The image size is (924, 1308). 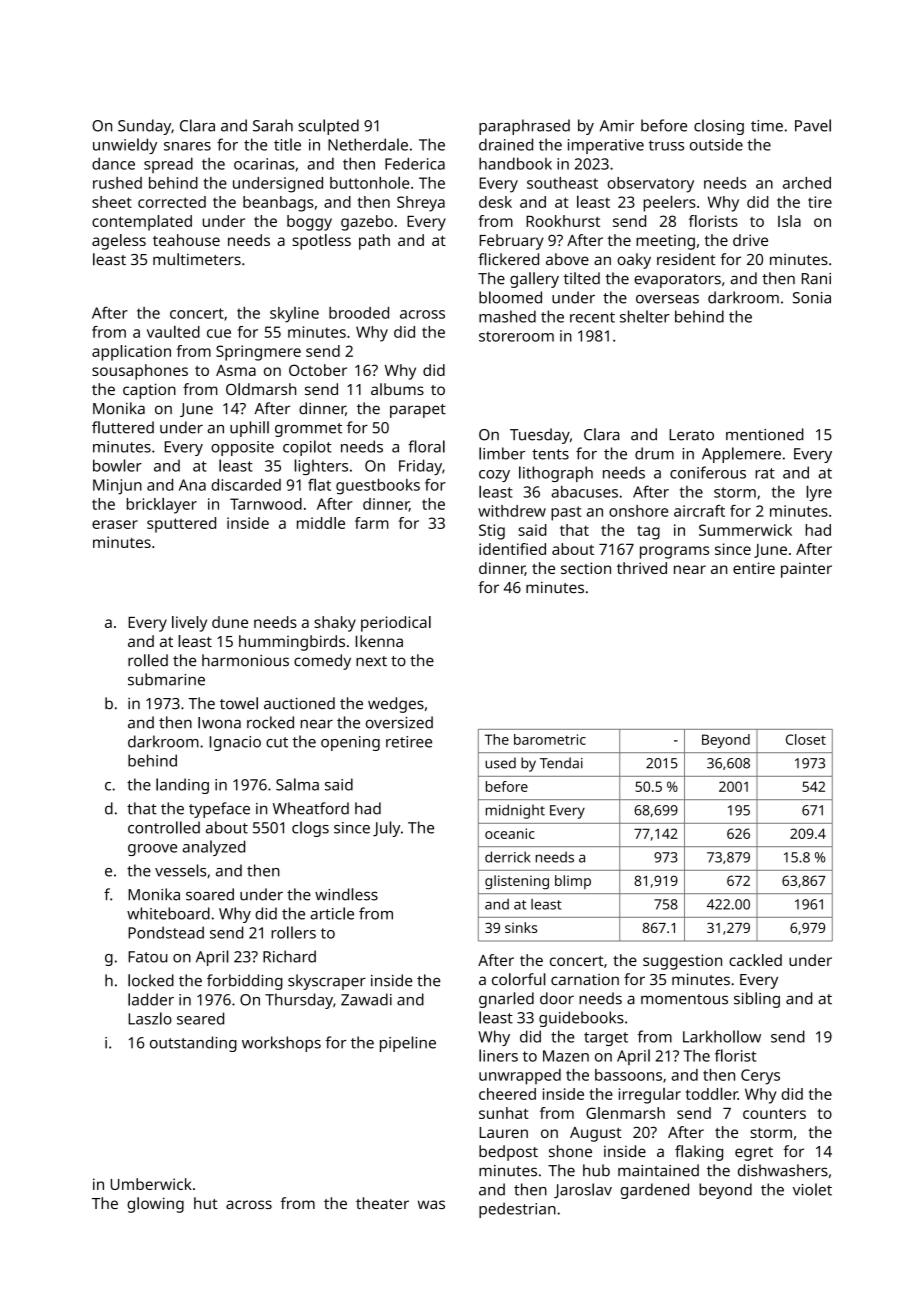 I want to click on glowing, so click(x=155, y=1205).
